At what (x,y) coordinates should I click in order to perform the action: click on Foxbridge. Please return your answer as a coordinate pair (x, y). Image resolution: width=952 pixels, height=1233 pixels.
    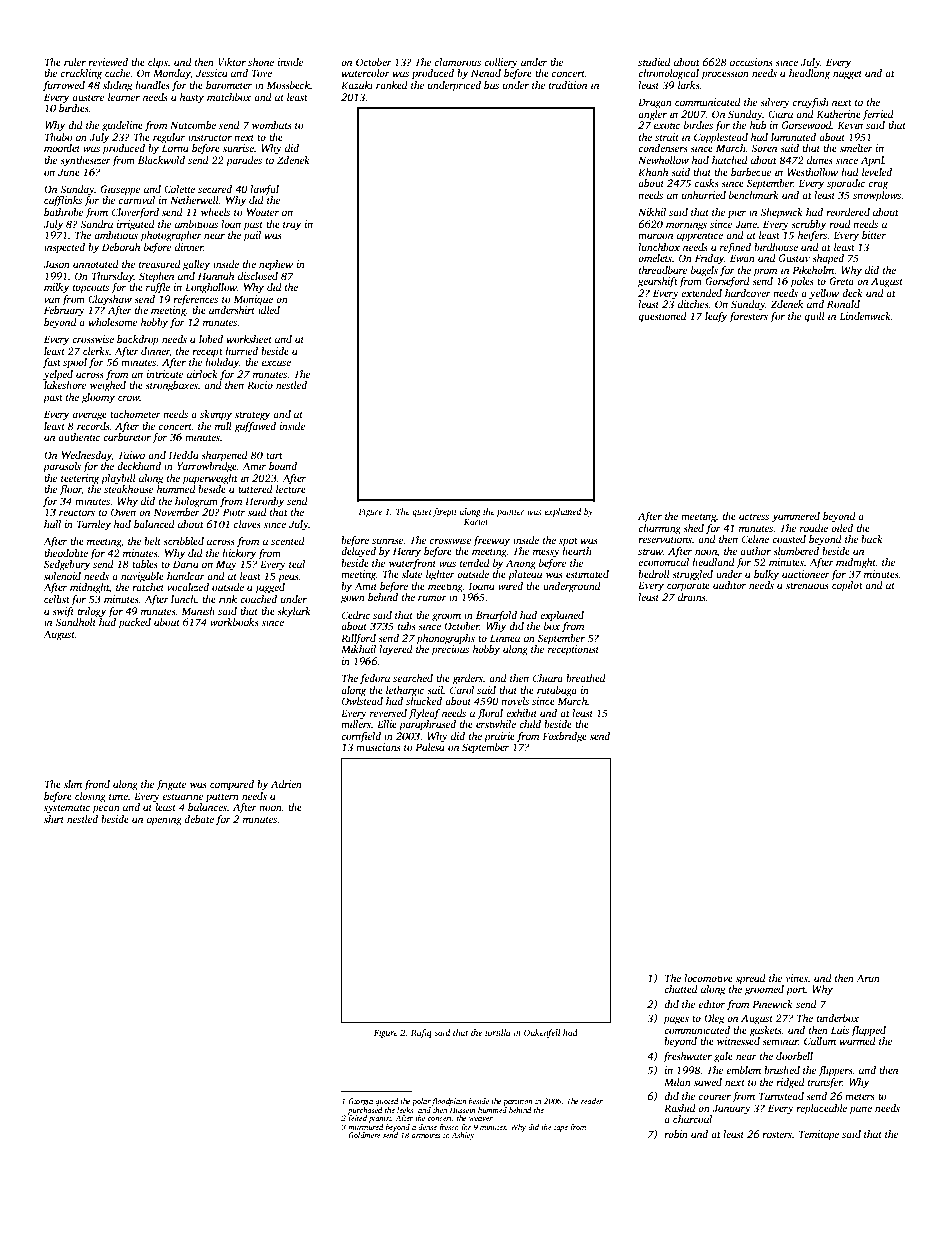
    Looking at the image, I should click on (564, 737).
